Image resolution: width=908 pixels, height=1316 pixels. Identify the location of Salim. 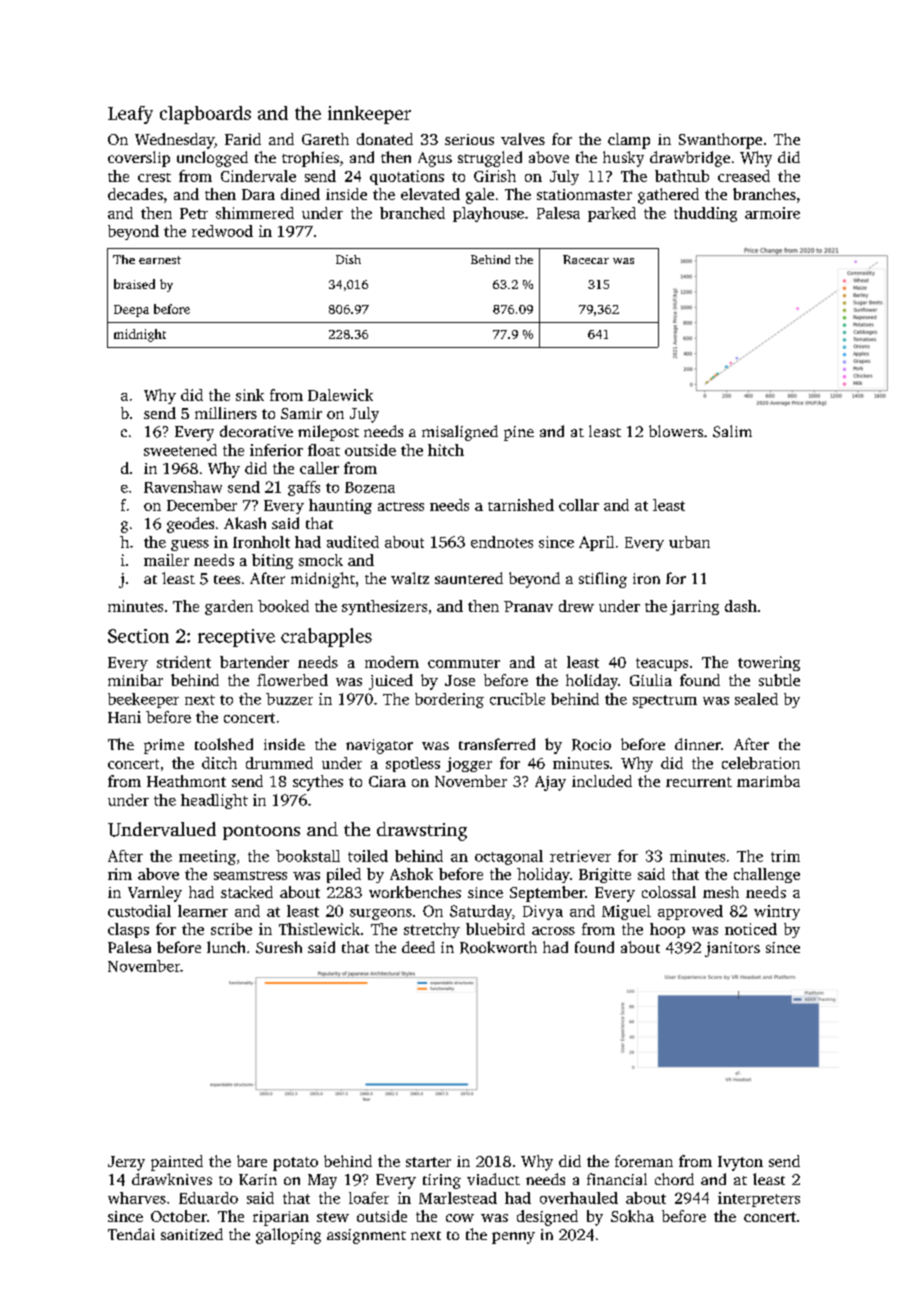
(732, 431).
